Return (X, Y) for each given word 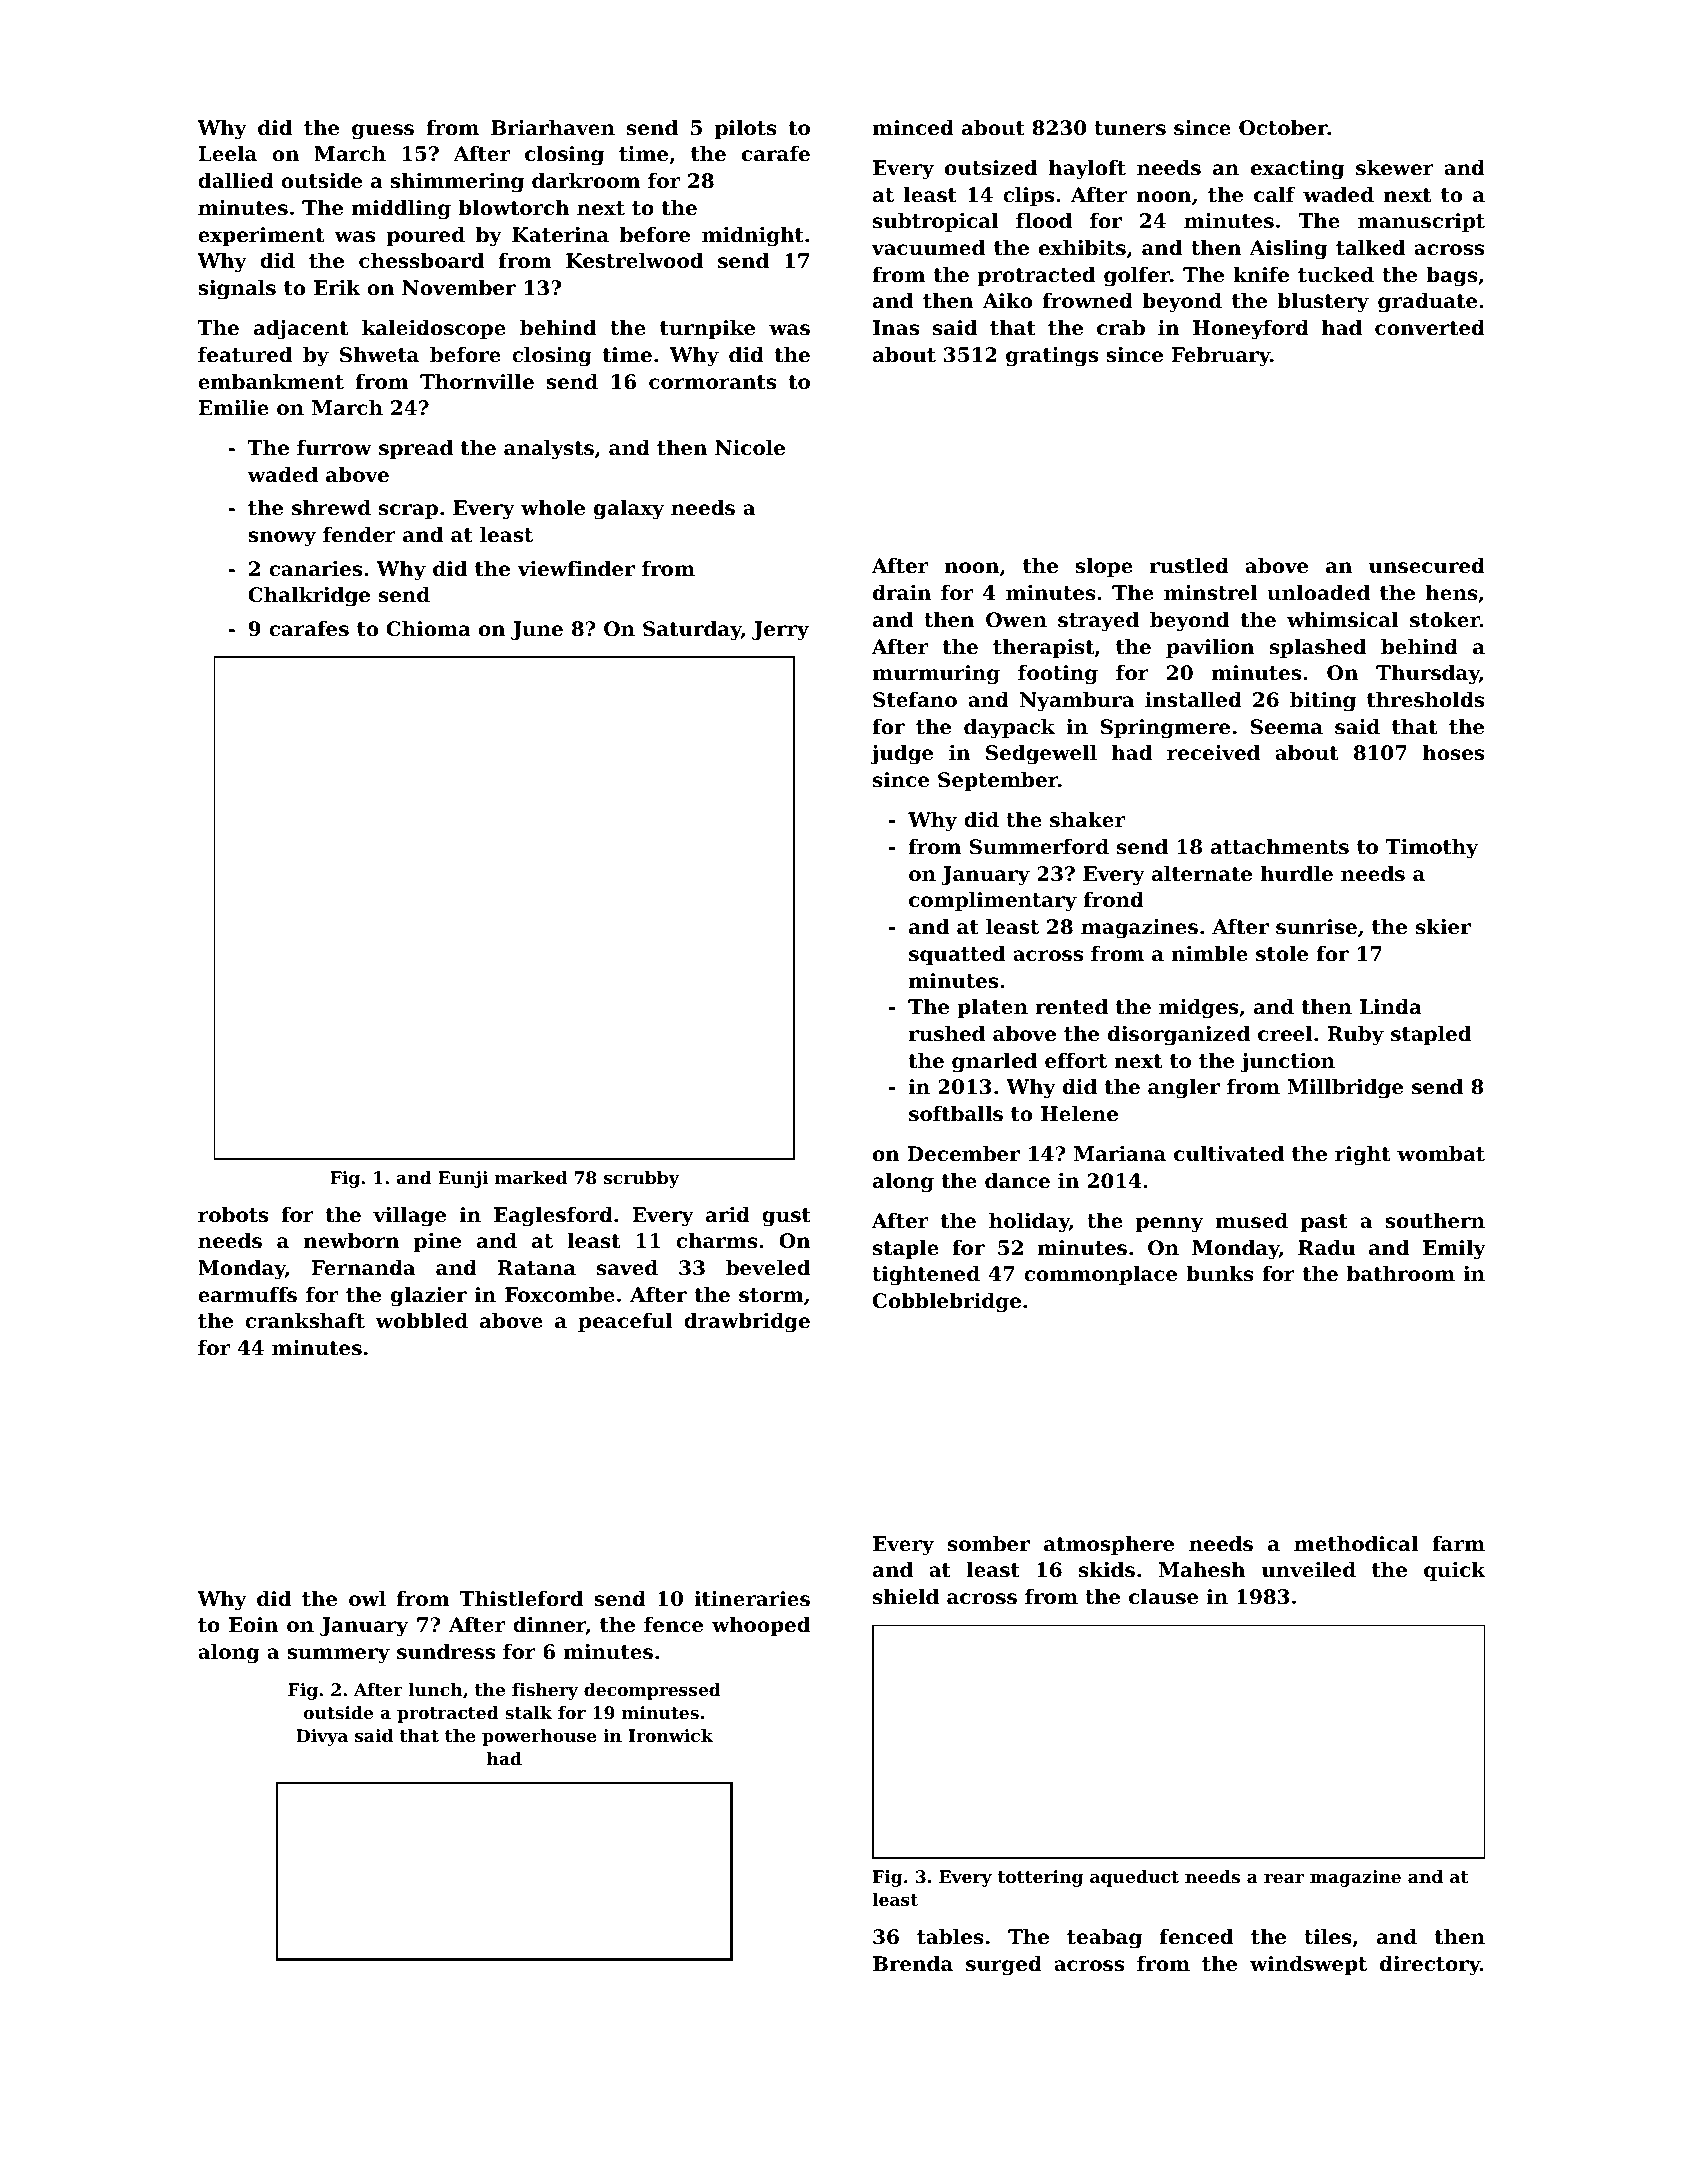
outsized (991, 168)
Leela (227, 154)
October (1283, 128)
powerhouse (539, 1737)
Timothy (1432, 849)
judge (901, 755)
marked (531, 1177)
